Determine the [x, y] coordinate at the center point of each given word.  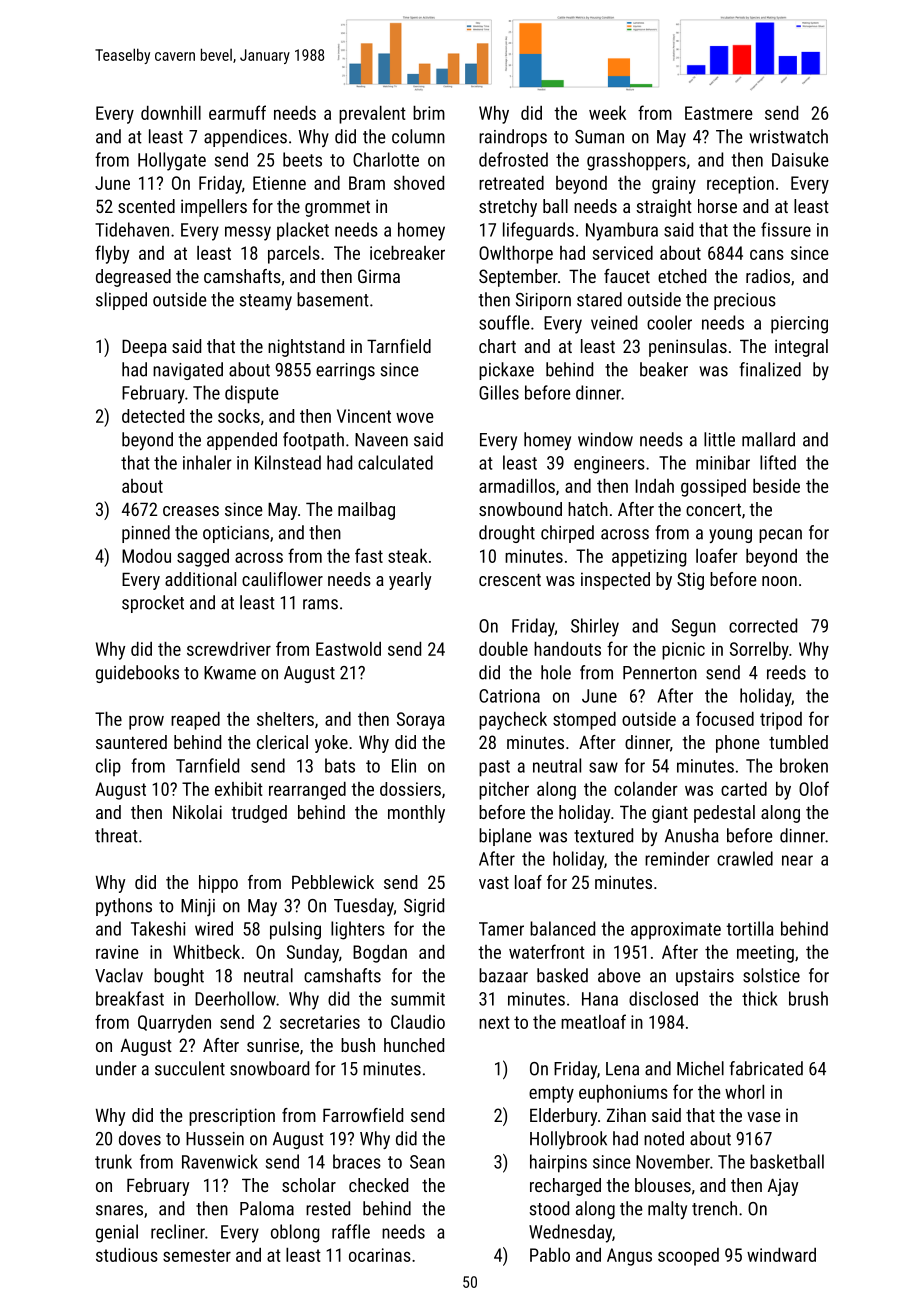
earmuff [237, 112]
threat [116, 835]
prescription [232, 1117]
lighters [358, 930]
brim [429, 113]
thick [760, 998]
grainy [674, 185]
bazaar [503, 975]
